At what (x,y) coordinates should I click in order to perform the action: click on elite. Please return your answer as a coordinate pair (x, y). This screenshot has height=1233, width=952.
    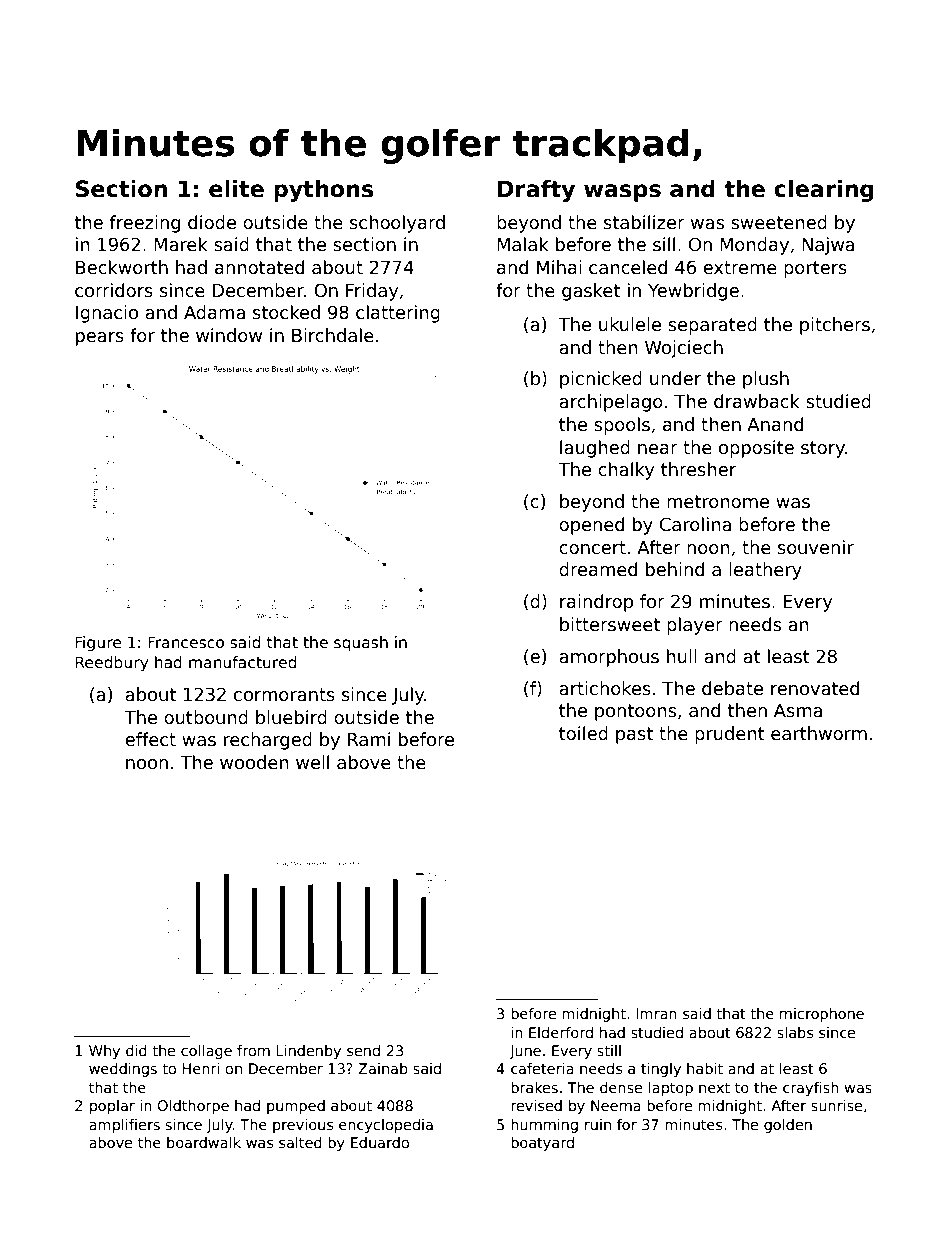
    Looking at the image, I should click on (236, 189).
